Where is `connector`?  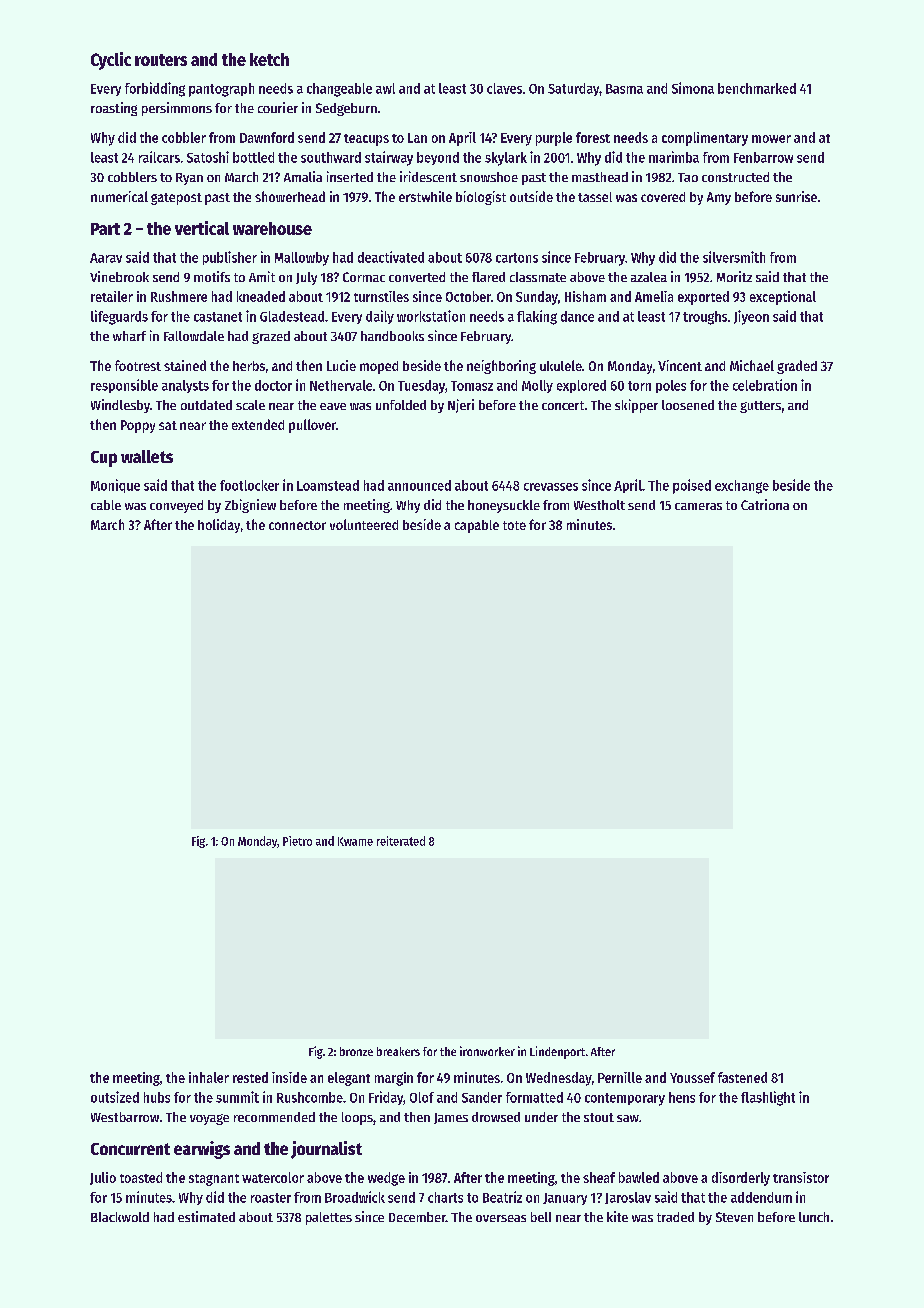
connector is located at coordinates (297, 525).
